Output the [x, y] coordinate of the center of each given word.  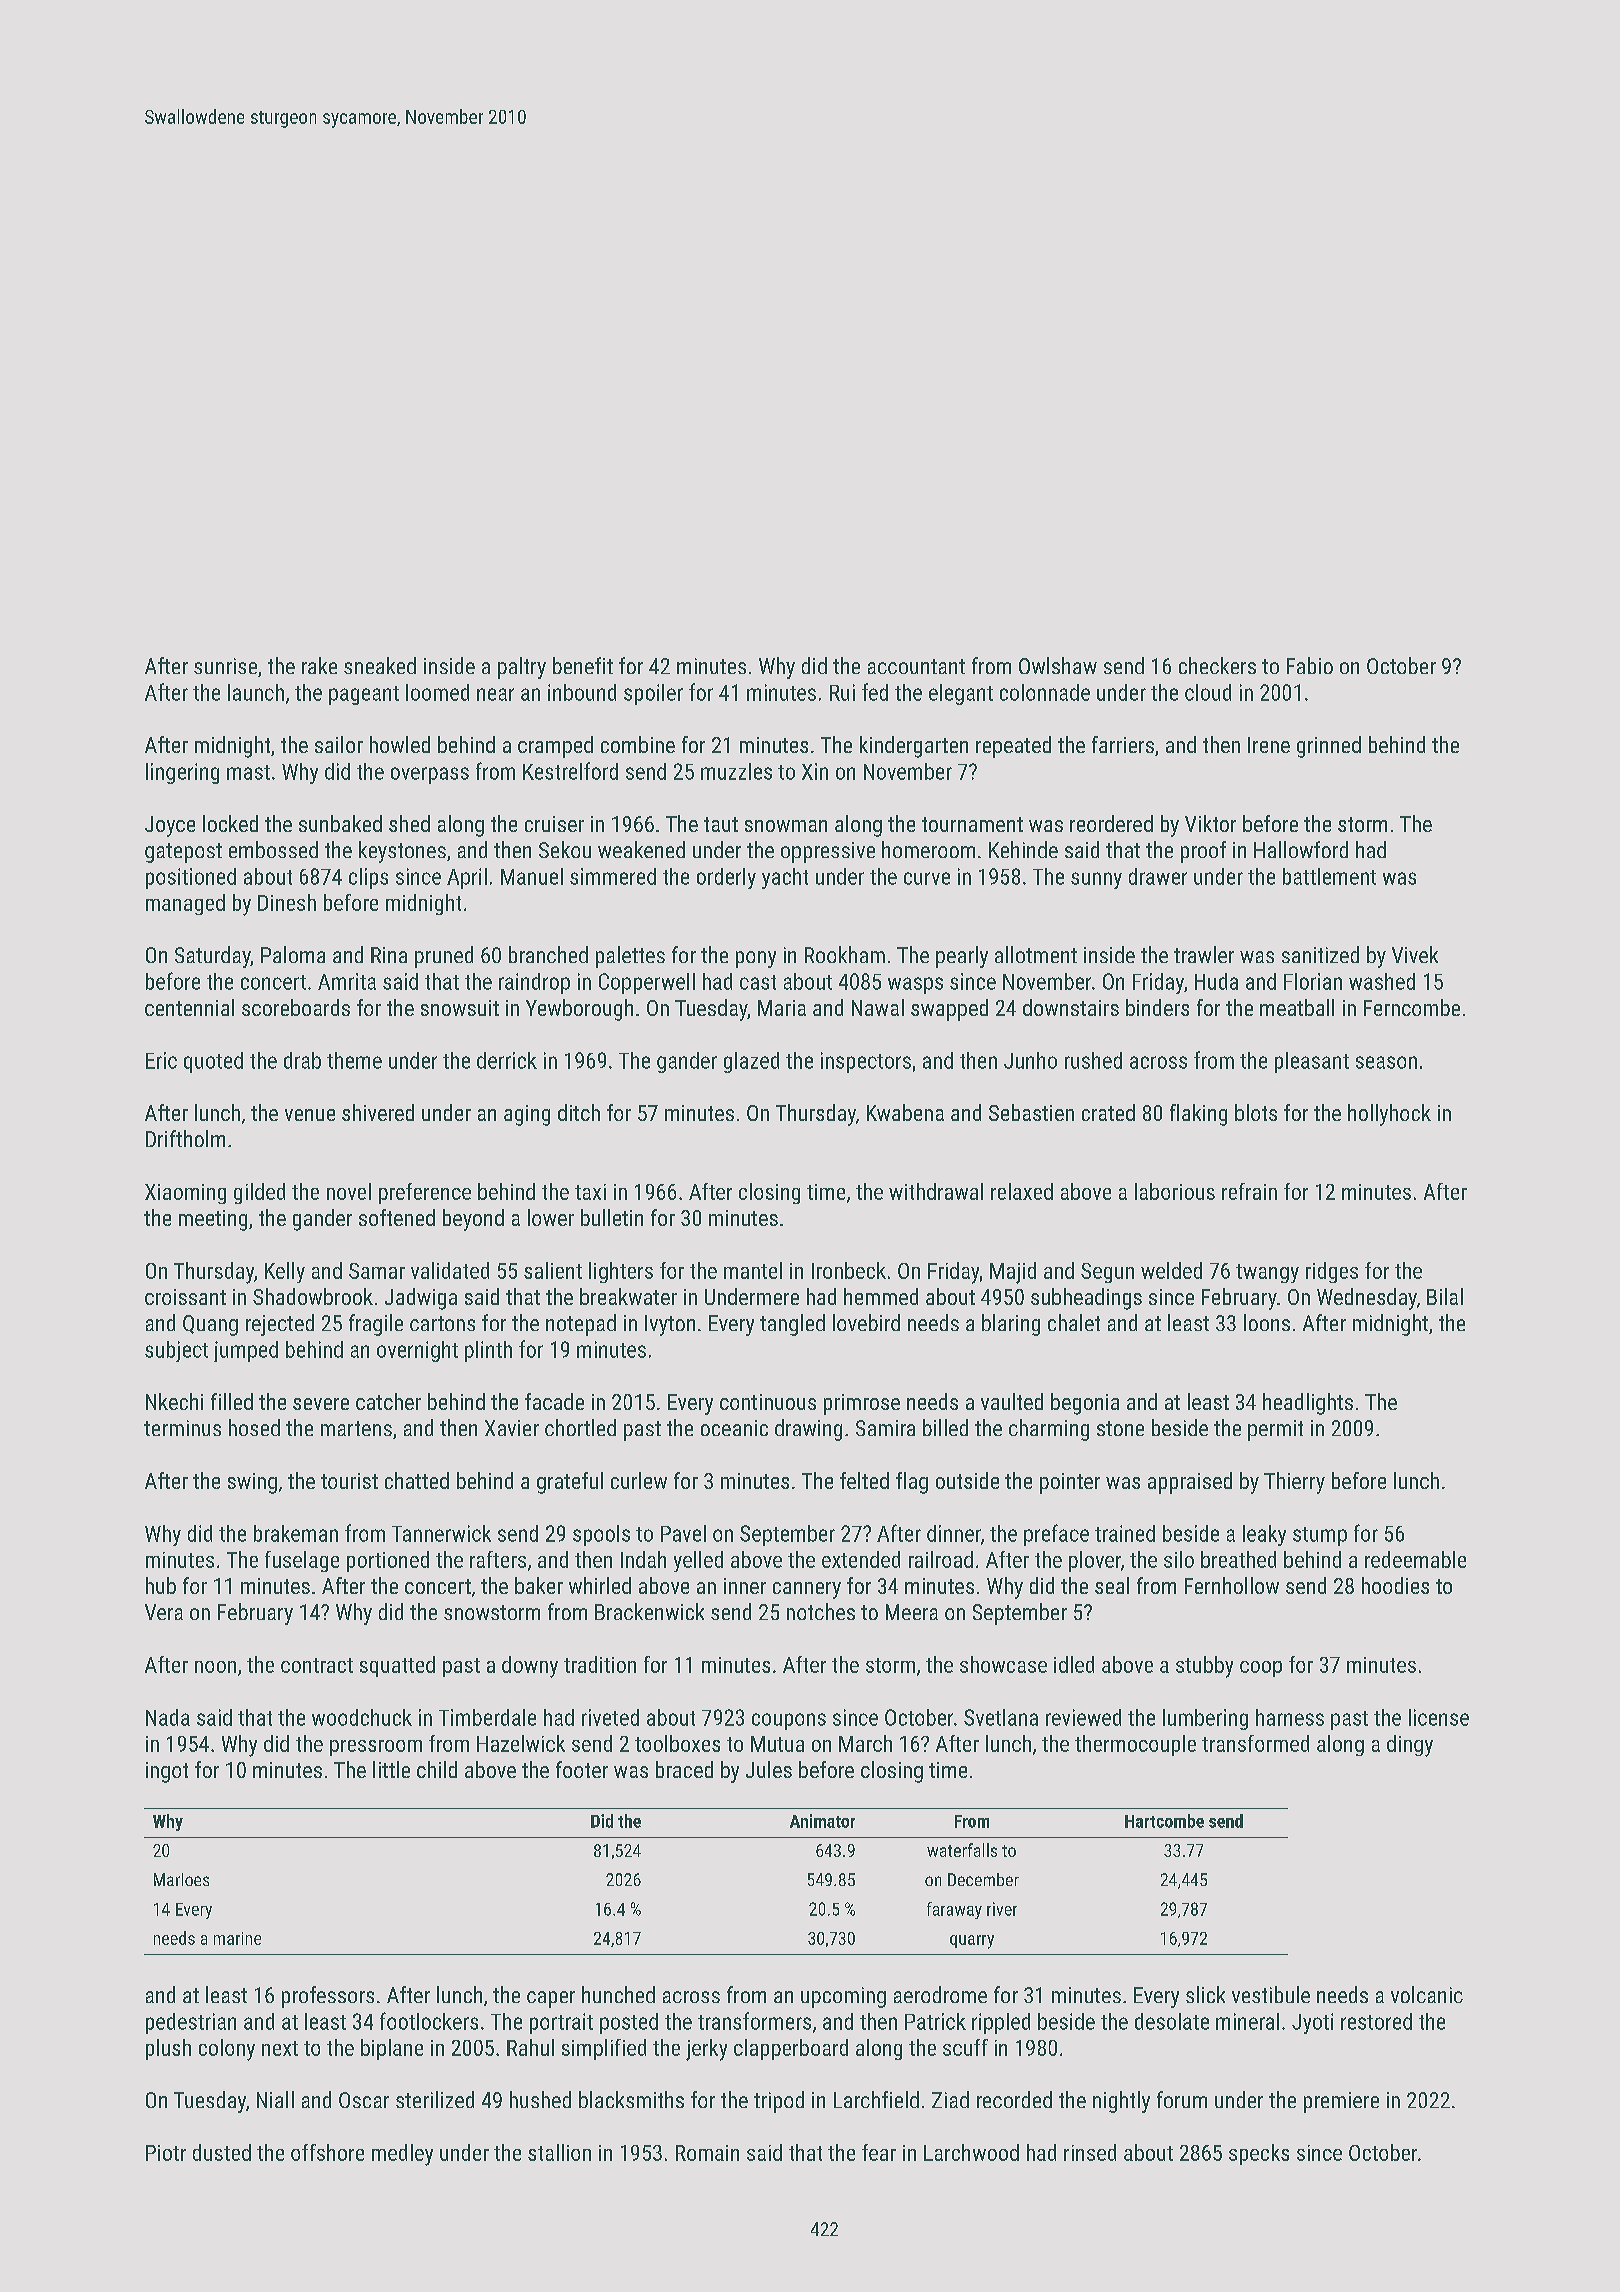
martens [356, 1428]
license [1439, 1717]
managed [185, 904]
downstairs [1071, 1007]
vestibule [1271, 1994]
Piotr [166, 2153]
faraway [954, 1910]
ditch [579, 1112]
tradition [600, 1664]
